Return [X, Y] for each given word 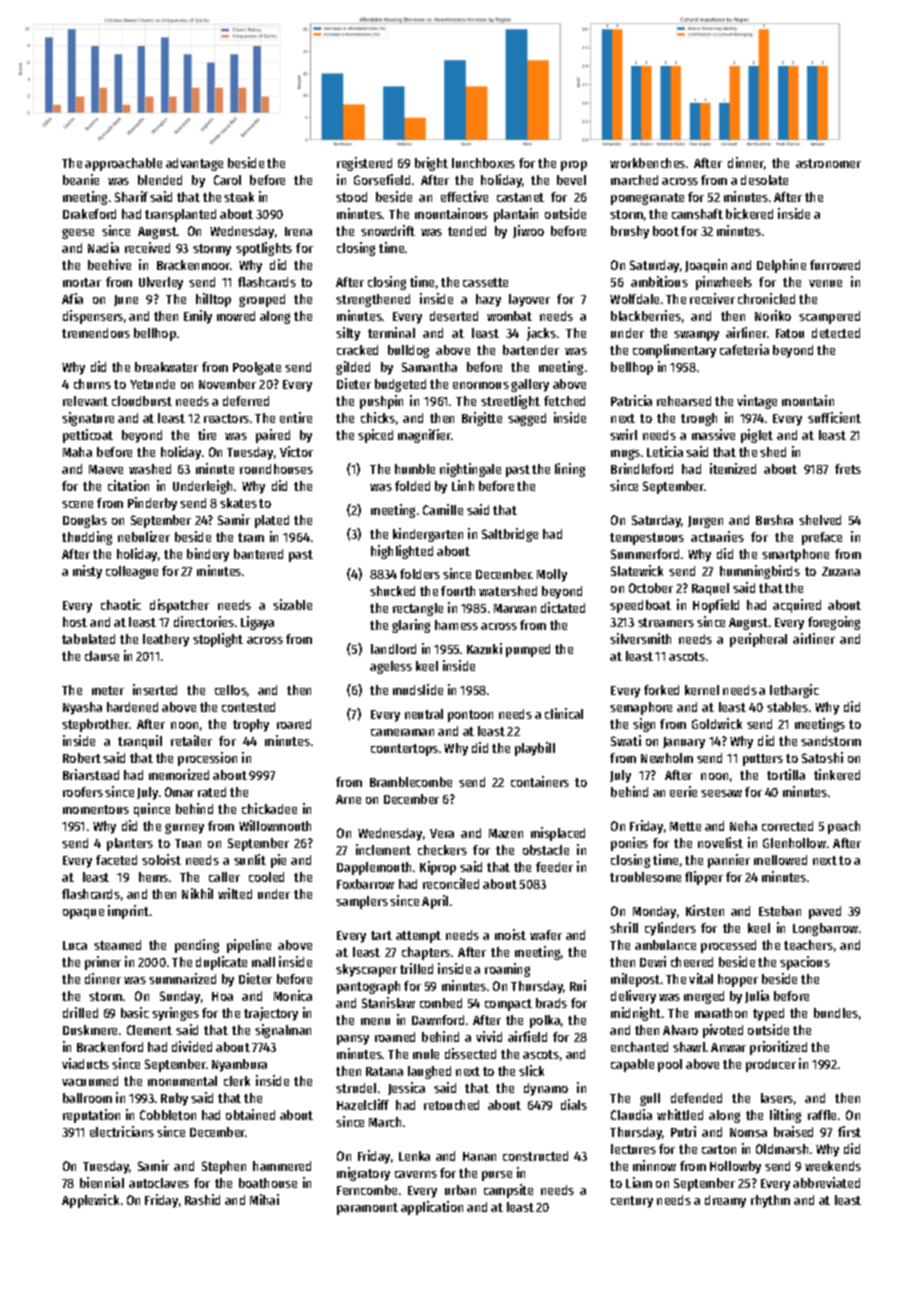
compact [508, 1005]
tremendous [96, 333]
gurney [184, 828]
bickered [749, 213]
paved [825, 912]
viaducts [85, 1063]
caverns [416, 1174]
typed [768, 1014]
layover [529, 300]
